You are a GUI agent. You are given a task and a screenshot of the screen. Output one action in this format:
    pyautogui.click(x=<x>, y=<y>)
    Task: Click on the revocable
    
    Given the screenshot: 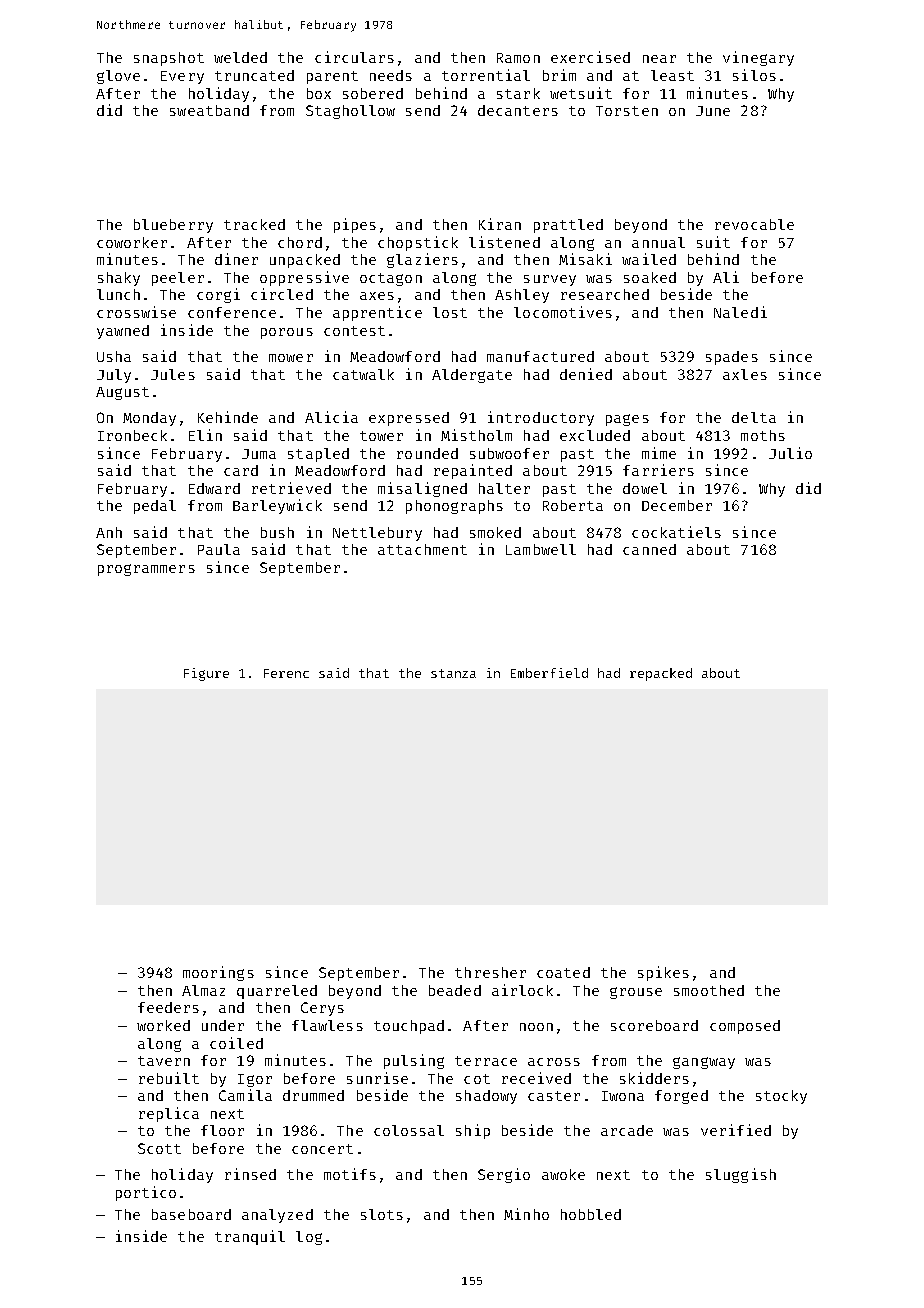 What is the action you would take?
    pyautogui.click(x=754, y=224)
